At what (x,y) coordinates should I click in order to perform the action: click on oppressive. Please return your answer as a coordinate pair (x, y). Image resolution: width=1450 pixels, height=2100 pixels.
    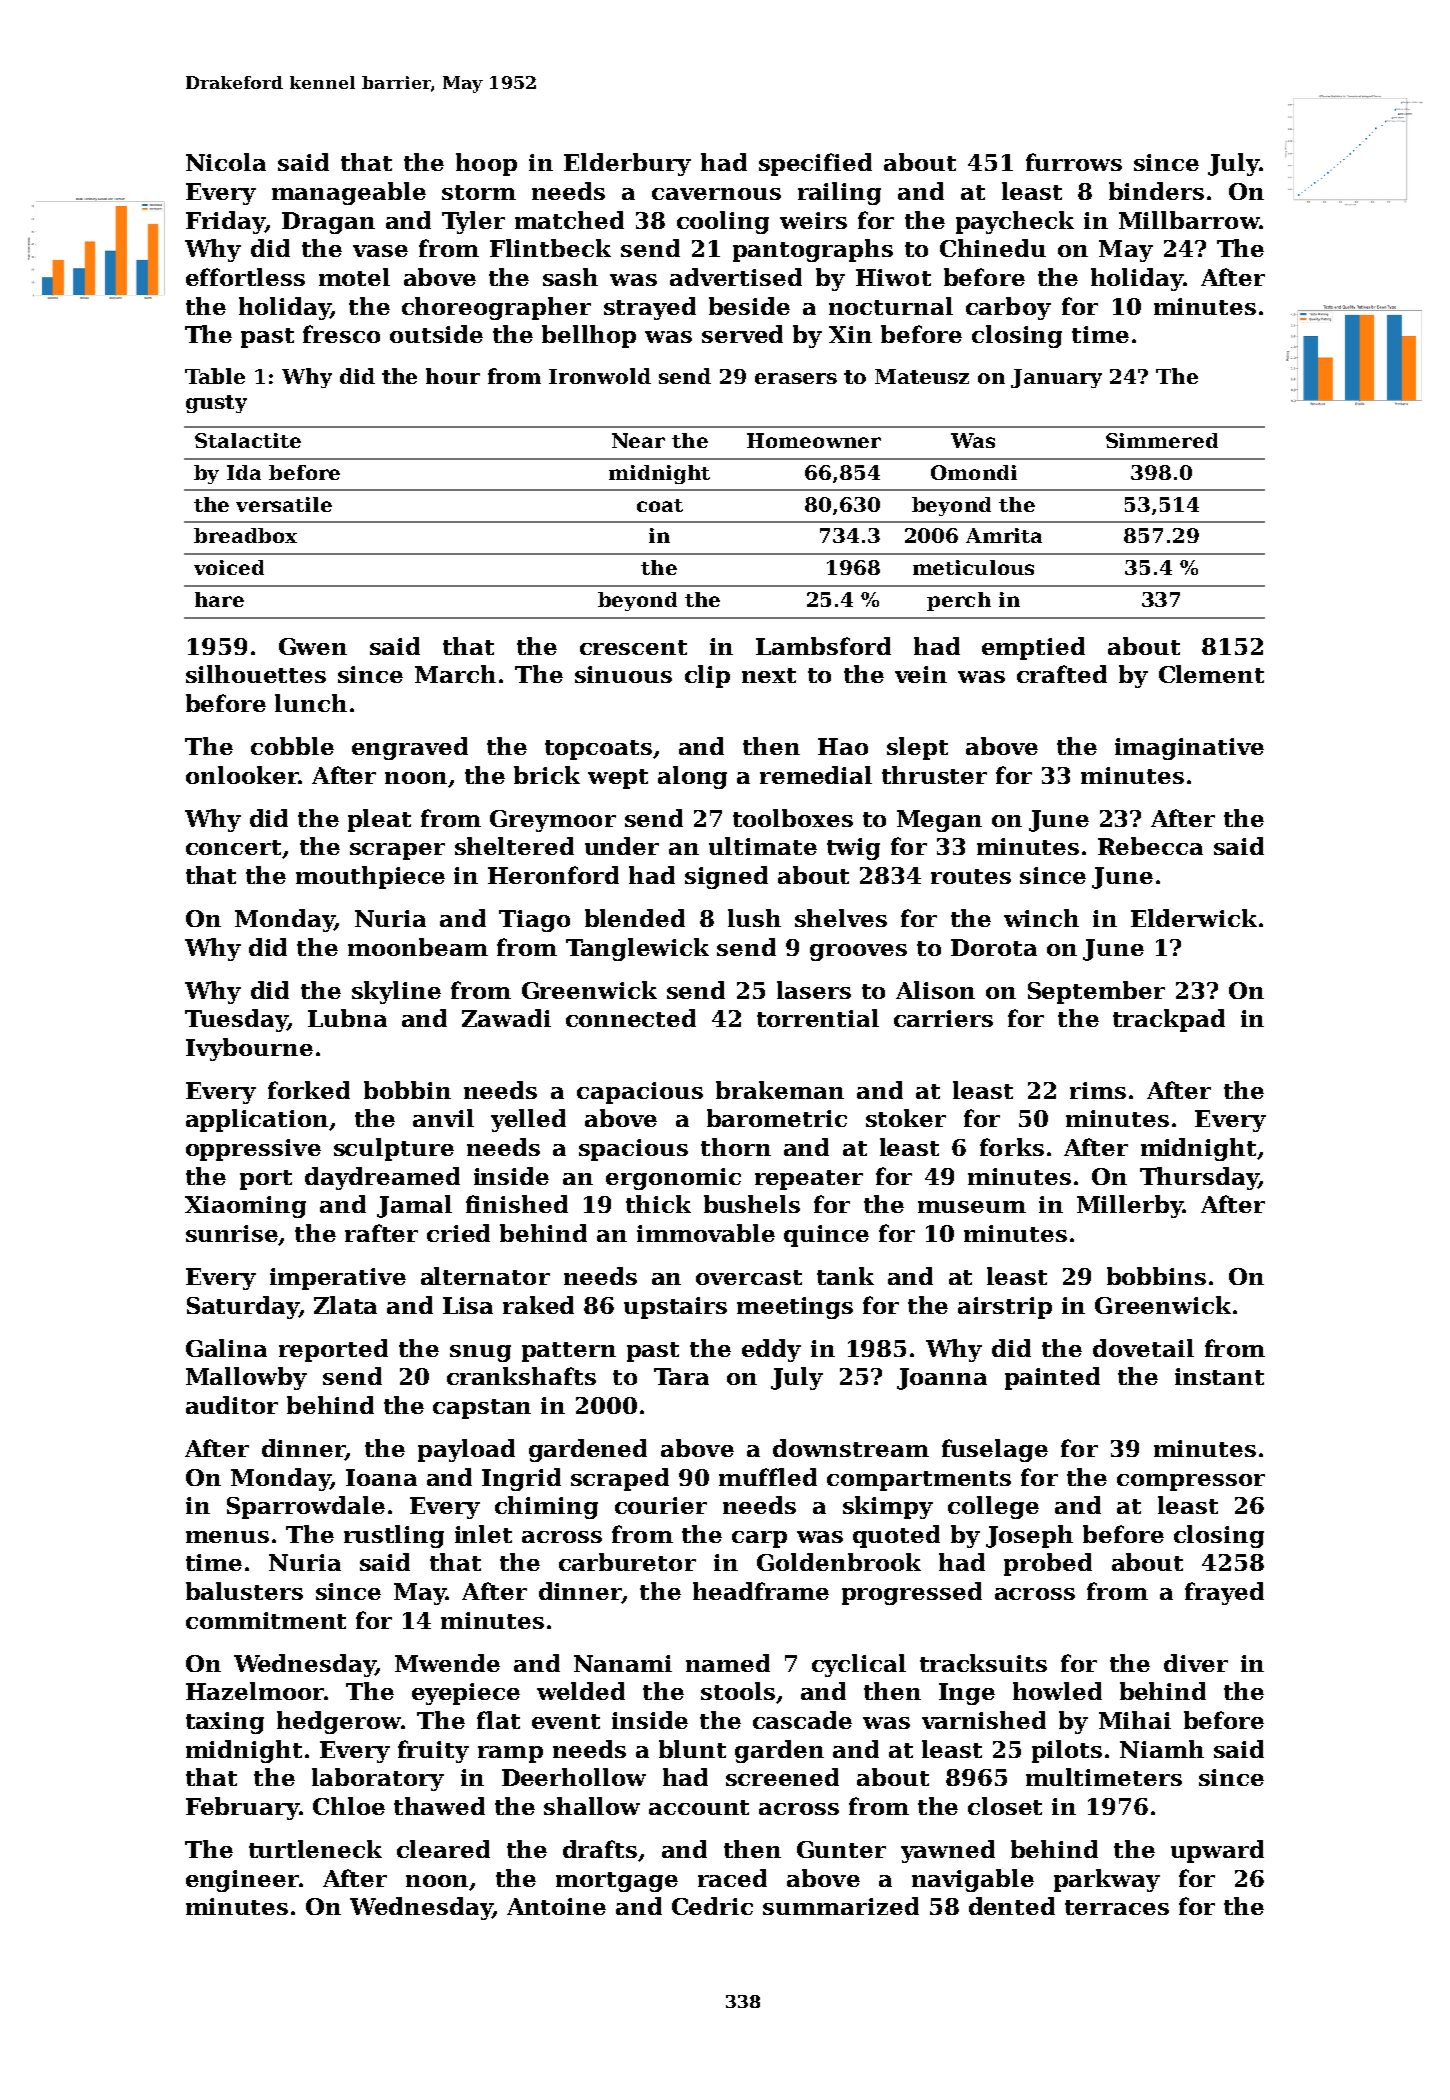
    Looking at the image, I should click on (253, 1150).
